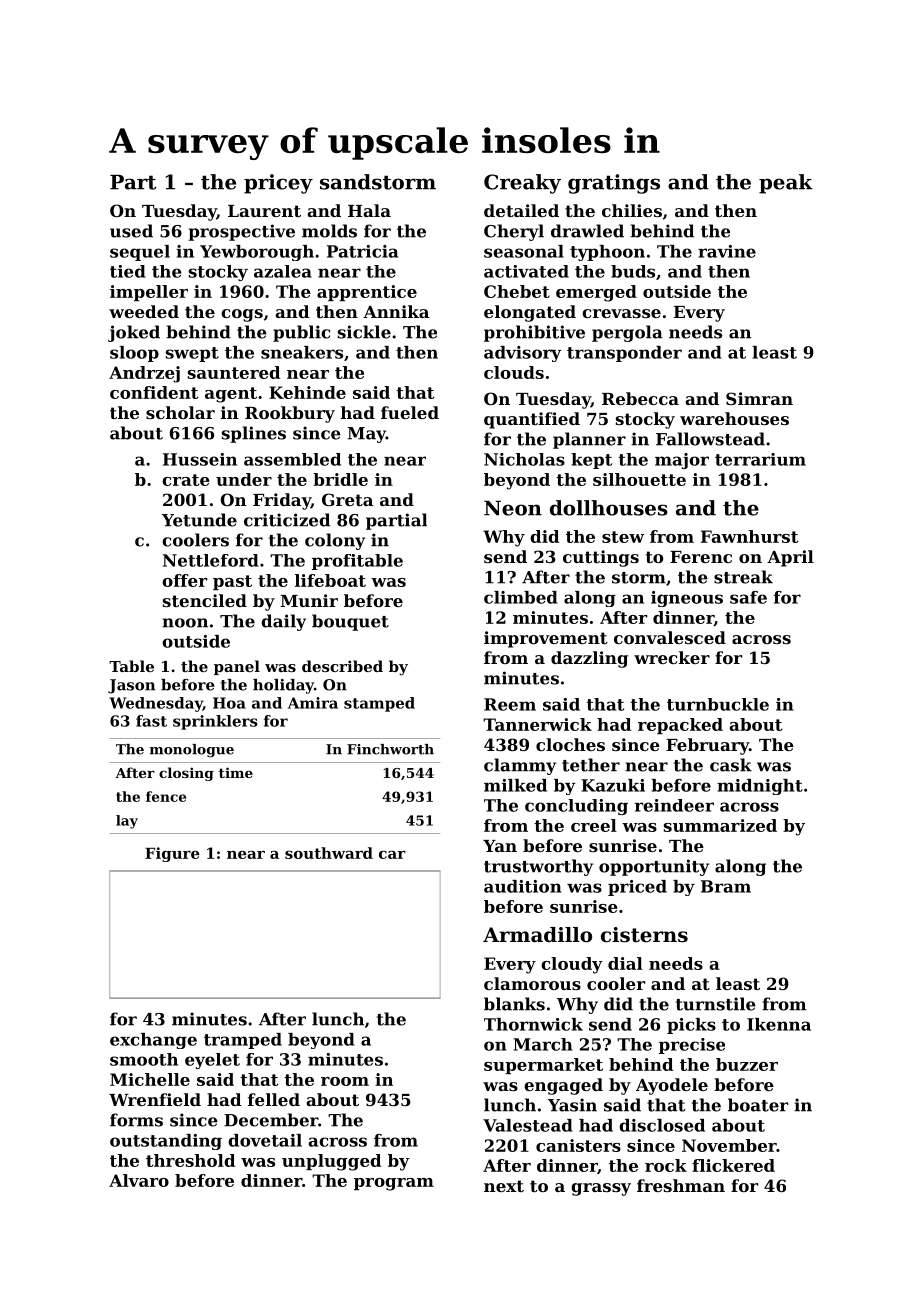  I want to click on ravine, so click(727, 251).
